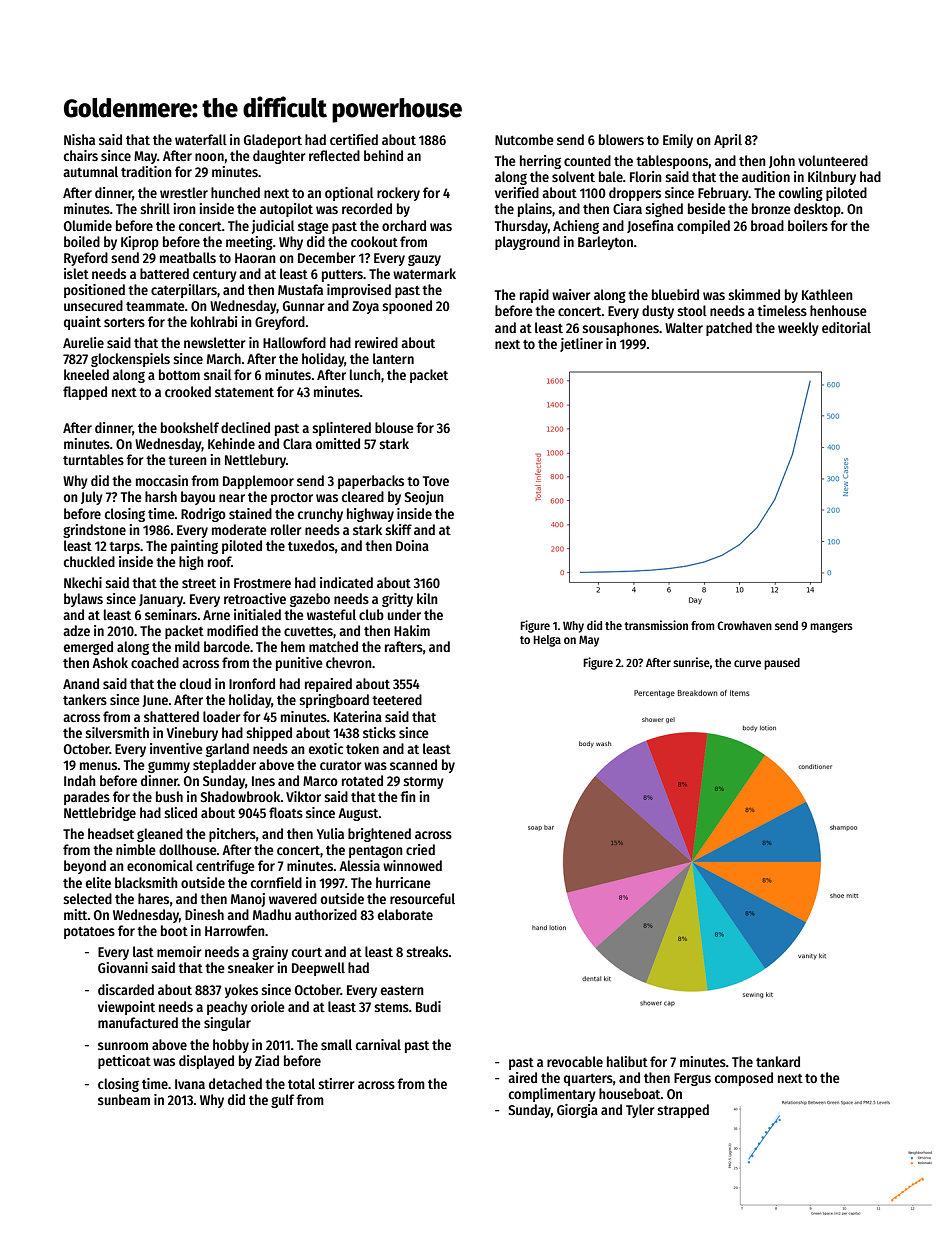  I want to click on lunch, so click(365, 374).
